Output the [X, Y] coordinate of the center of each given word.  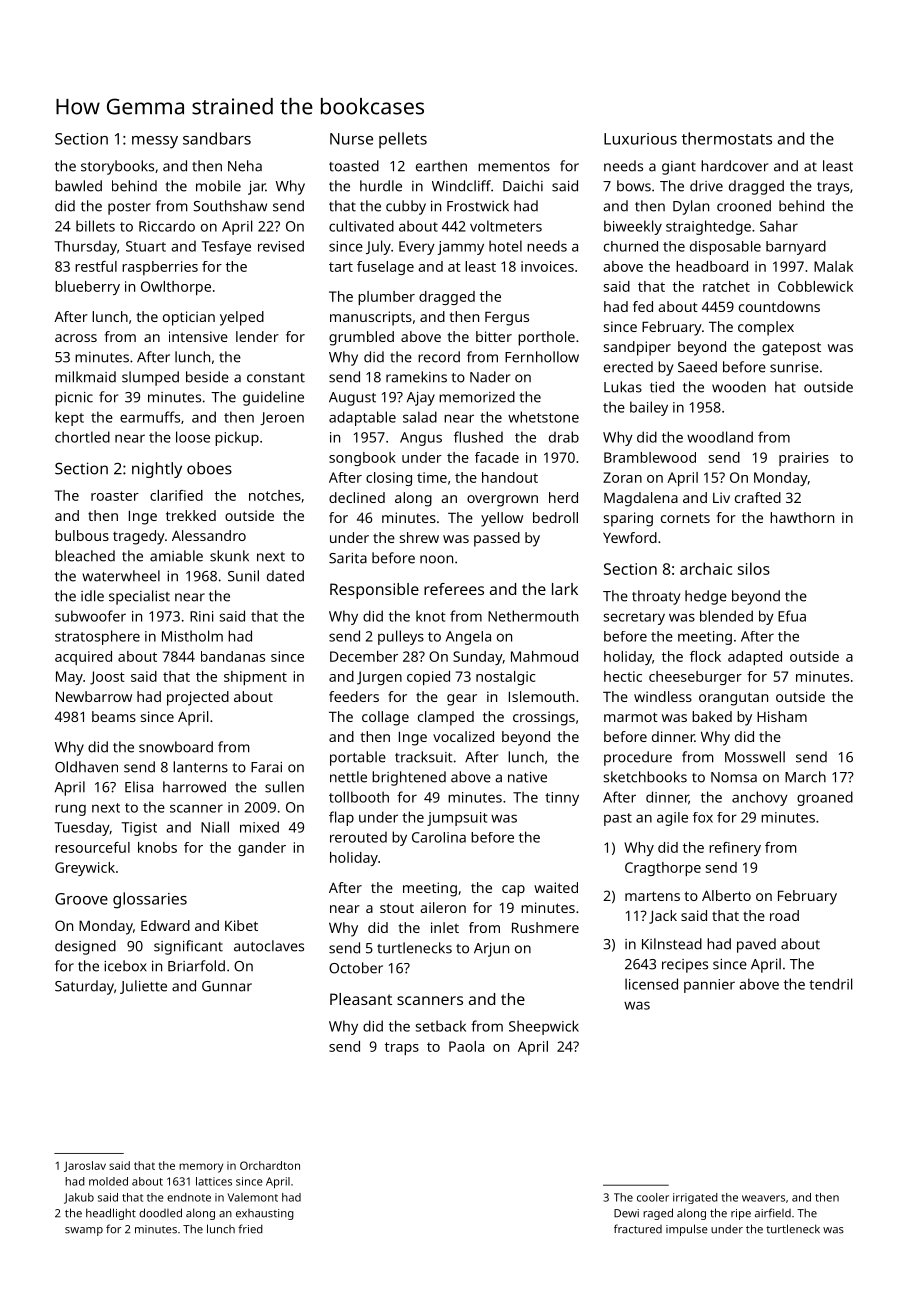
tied [662, 387]
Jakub [79, 1198]
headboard [712, 266]
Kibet [241, 925]
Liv [721, 497]
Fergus [507, 318]
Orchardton [270, 1165]
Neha [245, 166]
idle [92, 596]
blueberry [87, 288]
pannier [709, 986]
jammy [461, 248]
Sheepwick [544, 1027]
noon [436, 559]
